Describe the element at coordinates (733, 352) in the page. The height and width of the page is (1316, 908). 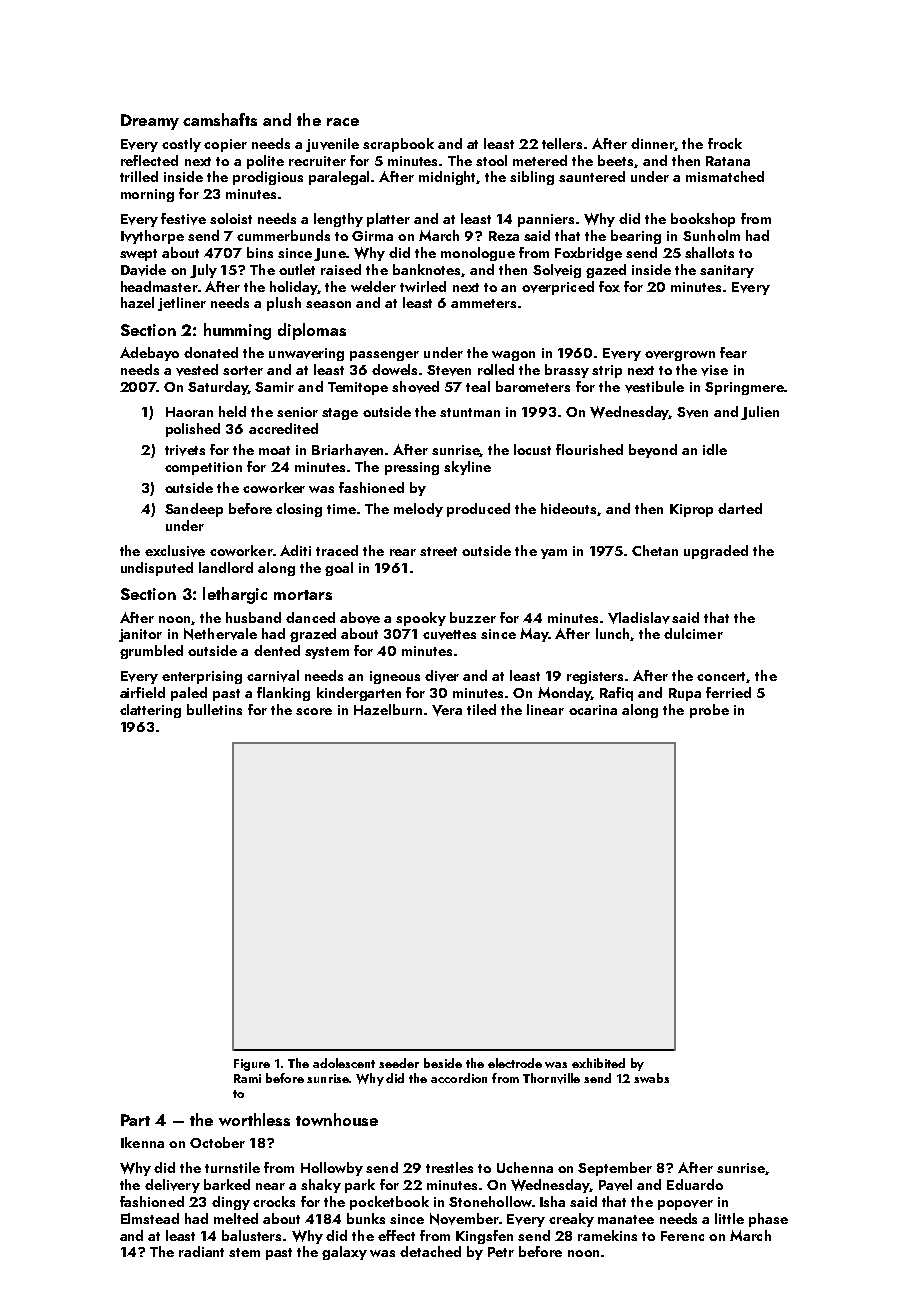
I see `fear` at that location.
